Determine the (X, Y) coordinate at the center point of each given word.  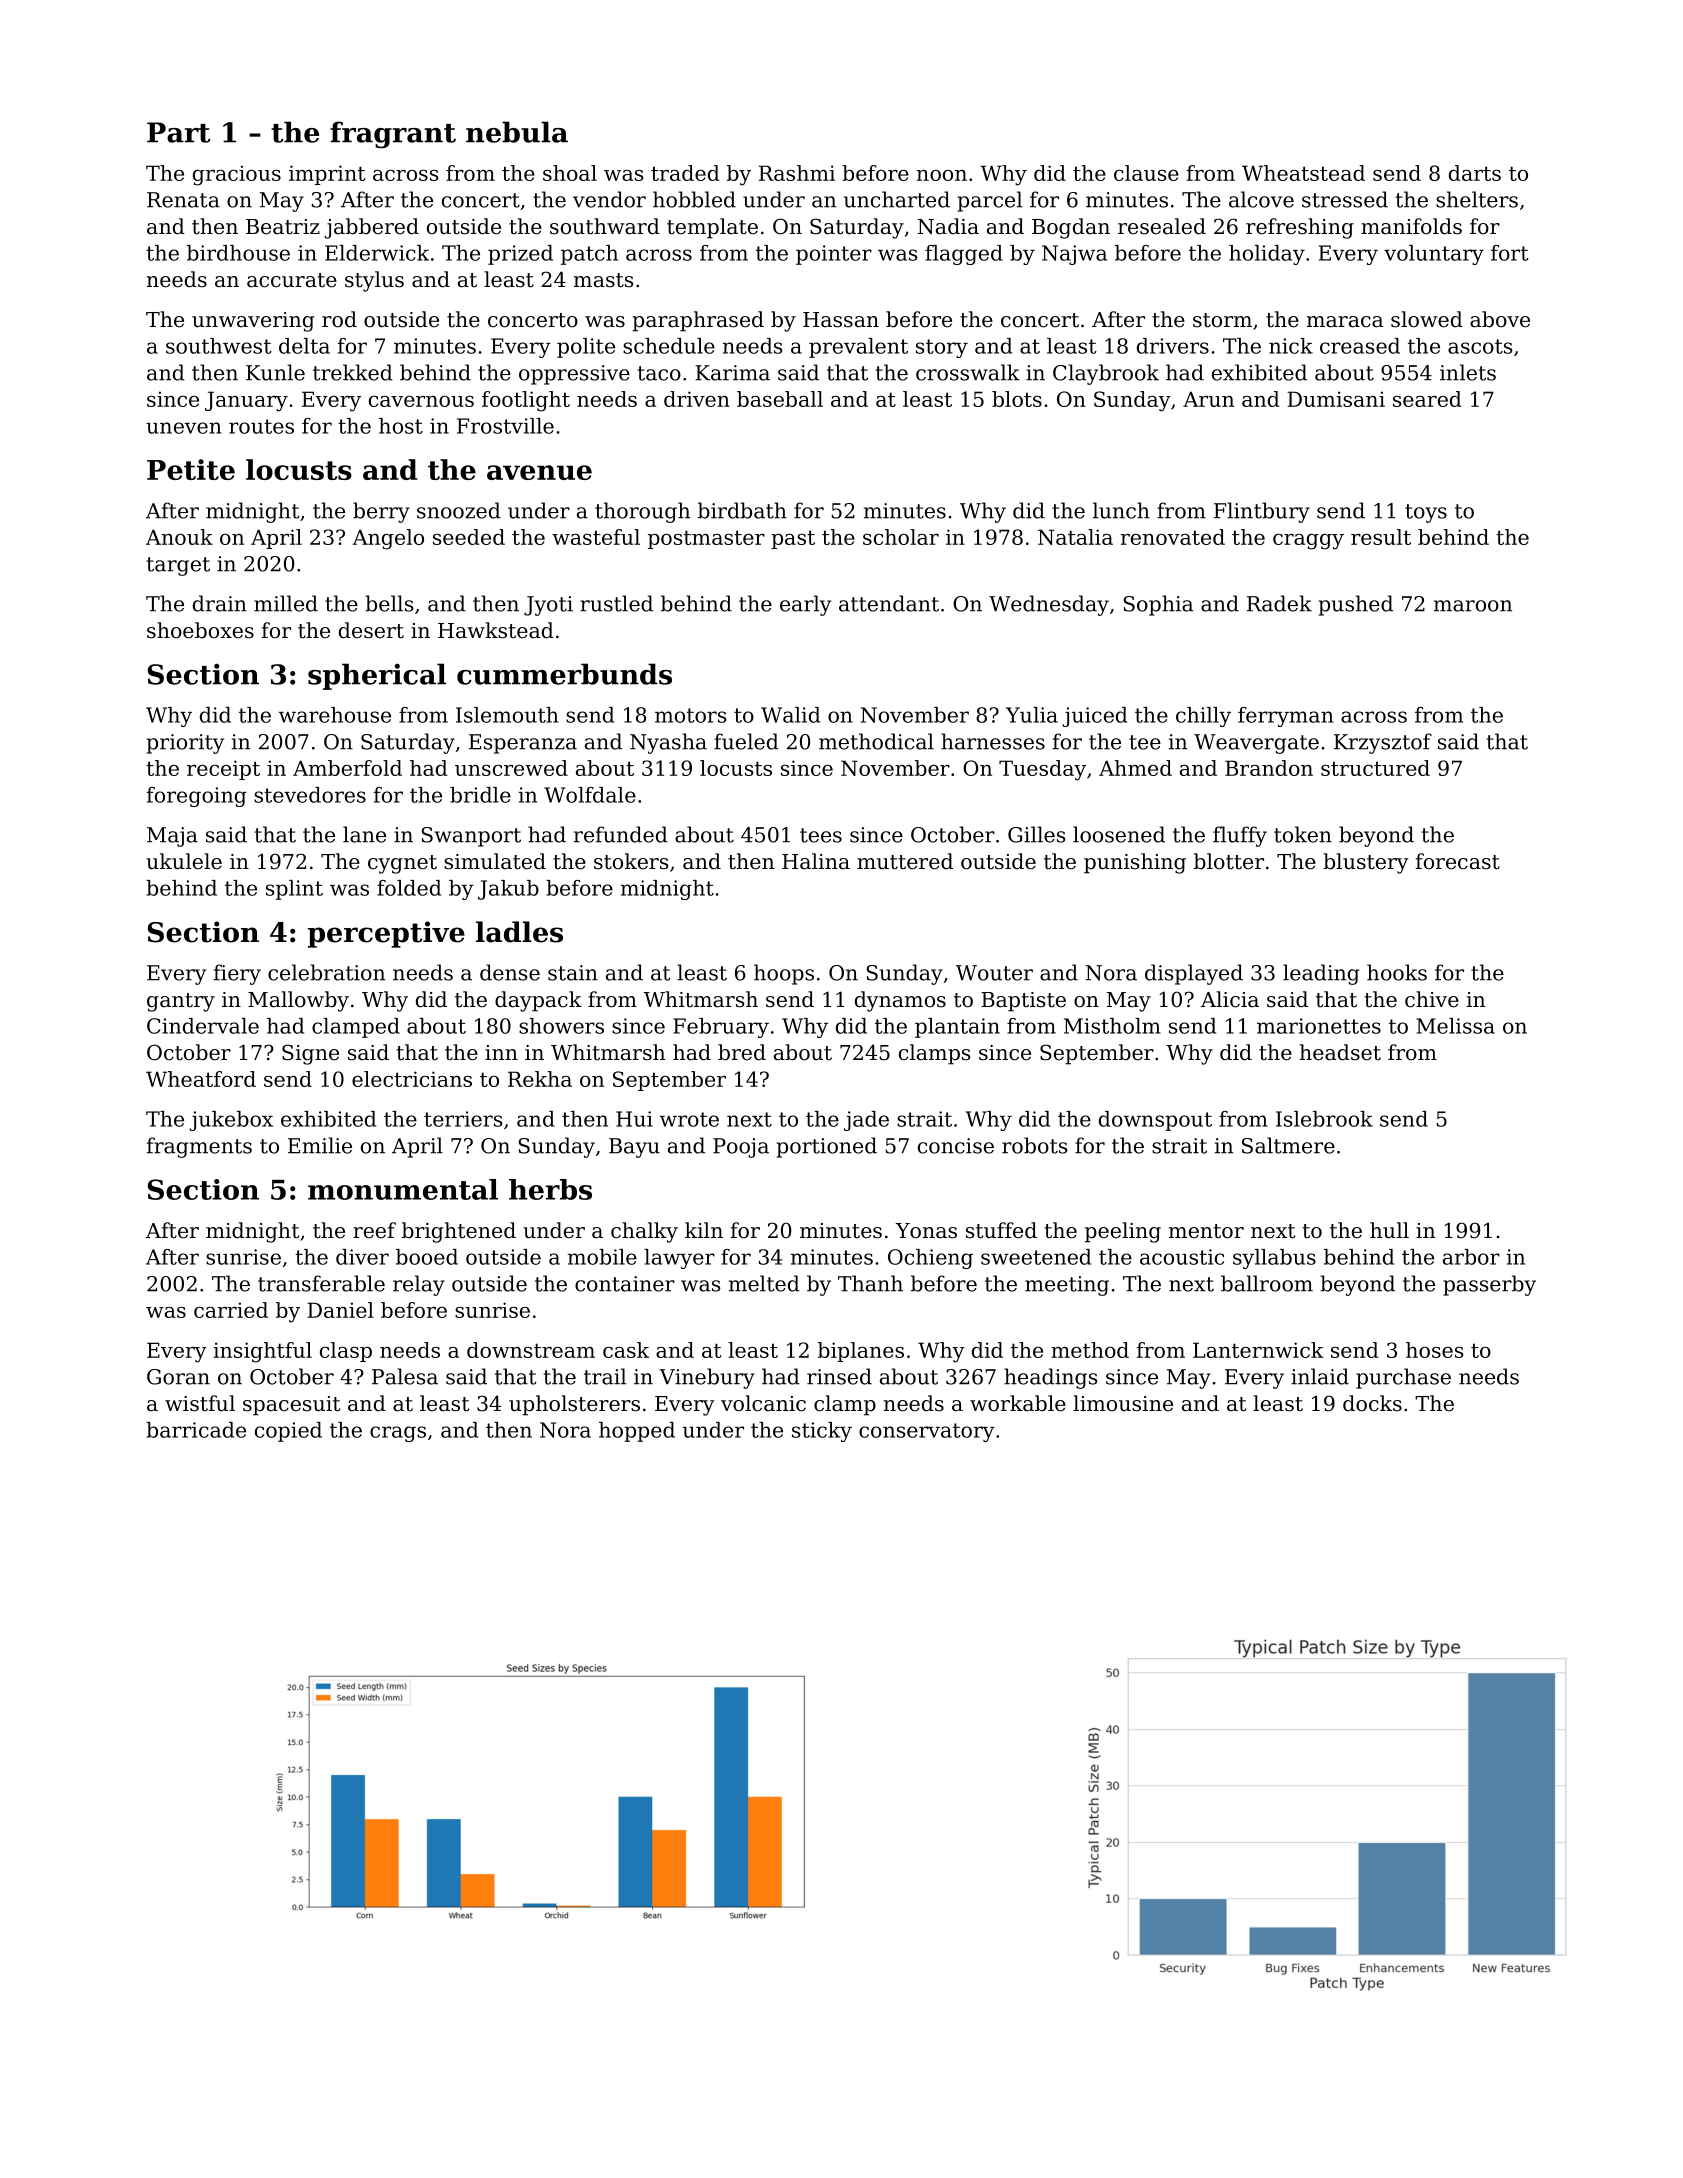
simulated (495, 861)
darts (1475, 173)
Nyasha (668, 743)
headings (1051, 1378)
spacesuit (291, 1406)
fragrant (393, 135)
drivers (1173, 346)
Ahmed (1135, 768)
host (401, 426)
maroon (1473, 606)
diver (362, 1257)
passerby (1489, 1285)
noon (942, 175)
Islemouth (507, 715)
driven (697, 399)
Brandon (1269, 768)
